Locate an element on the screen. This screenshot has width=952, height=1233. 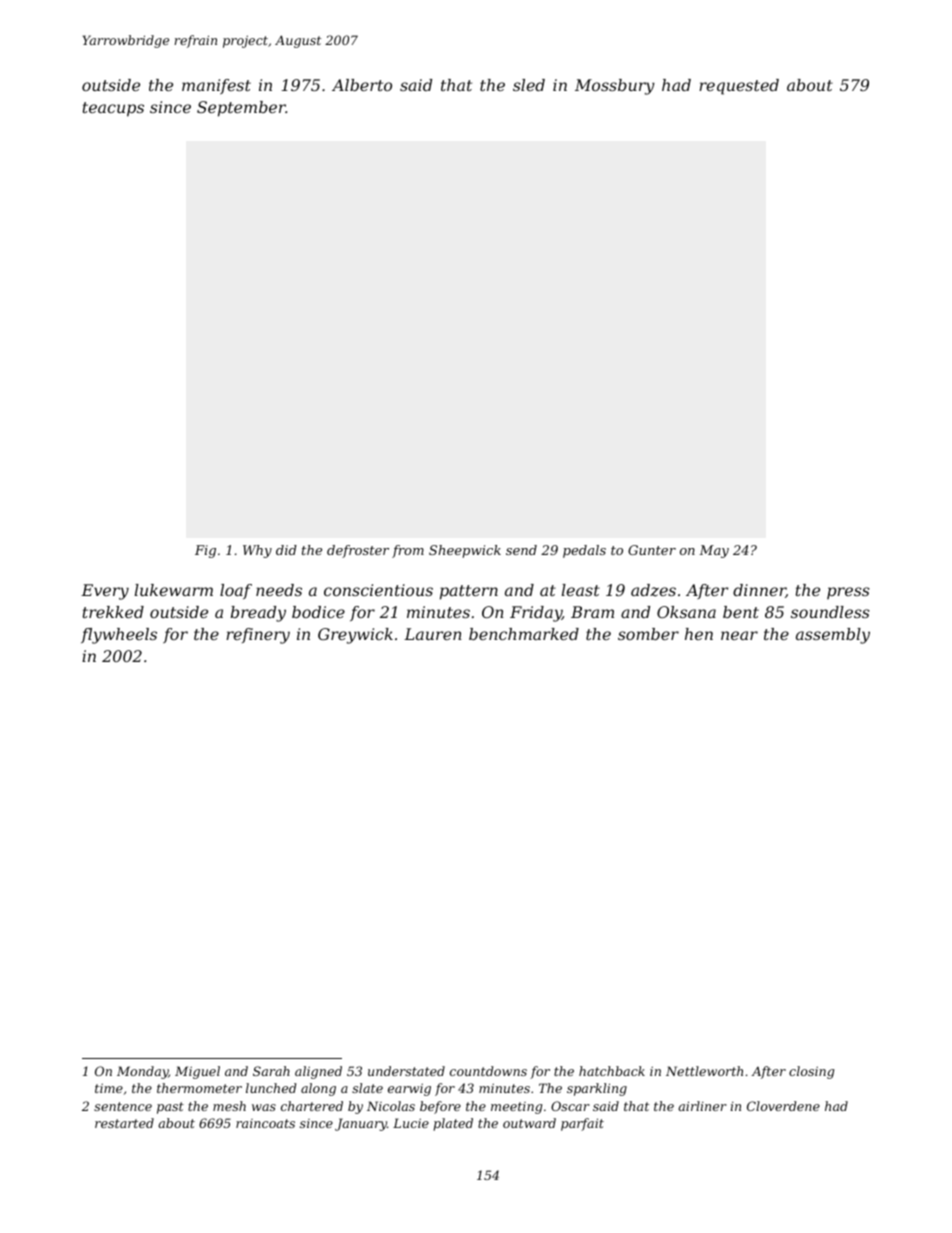
raincoats is located at coordinates (265, 1123).
